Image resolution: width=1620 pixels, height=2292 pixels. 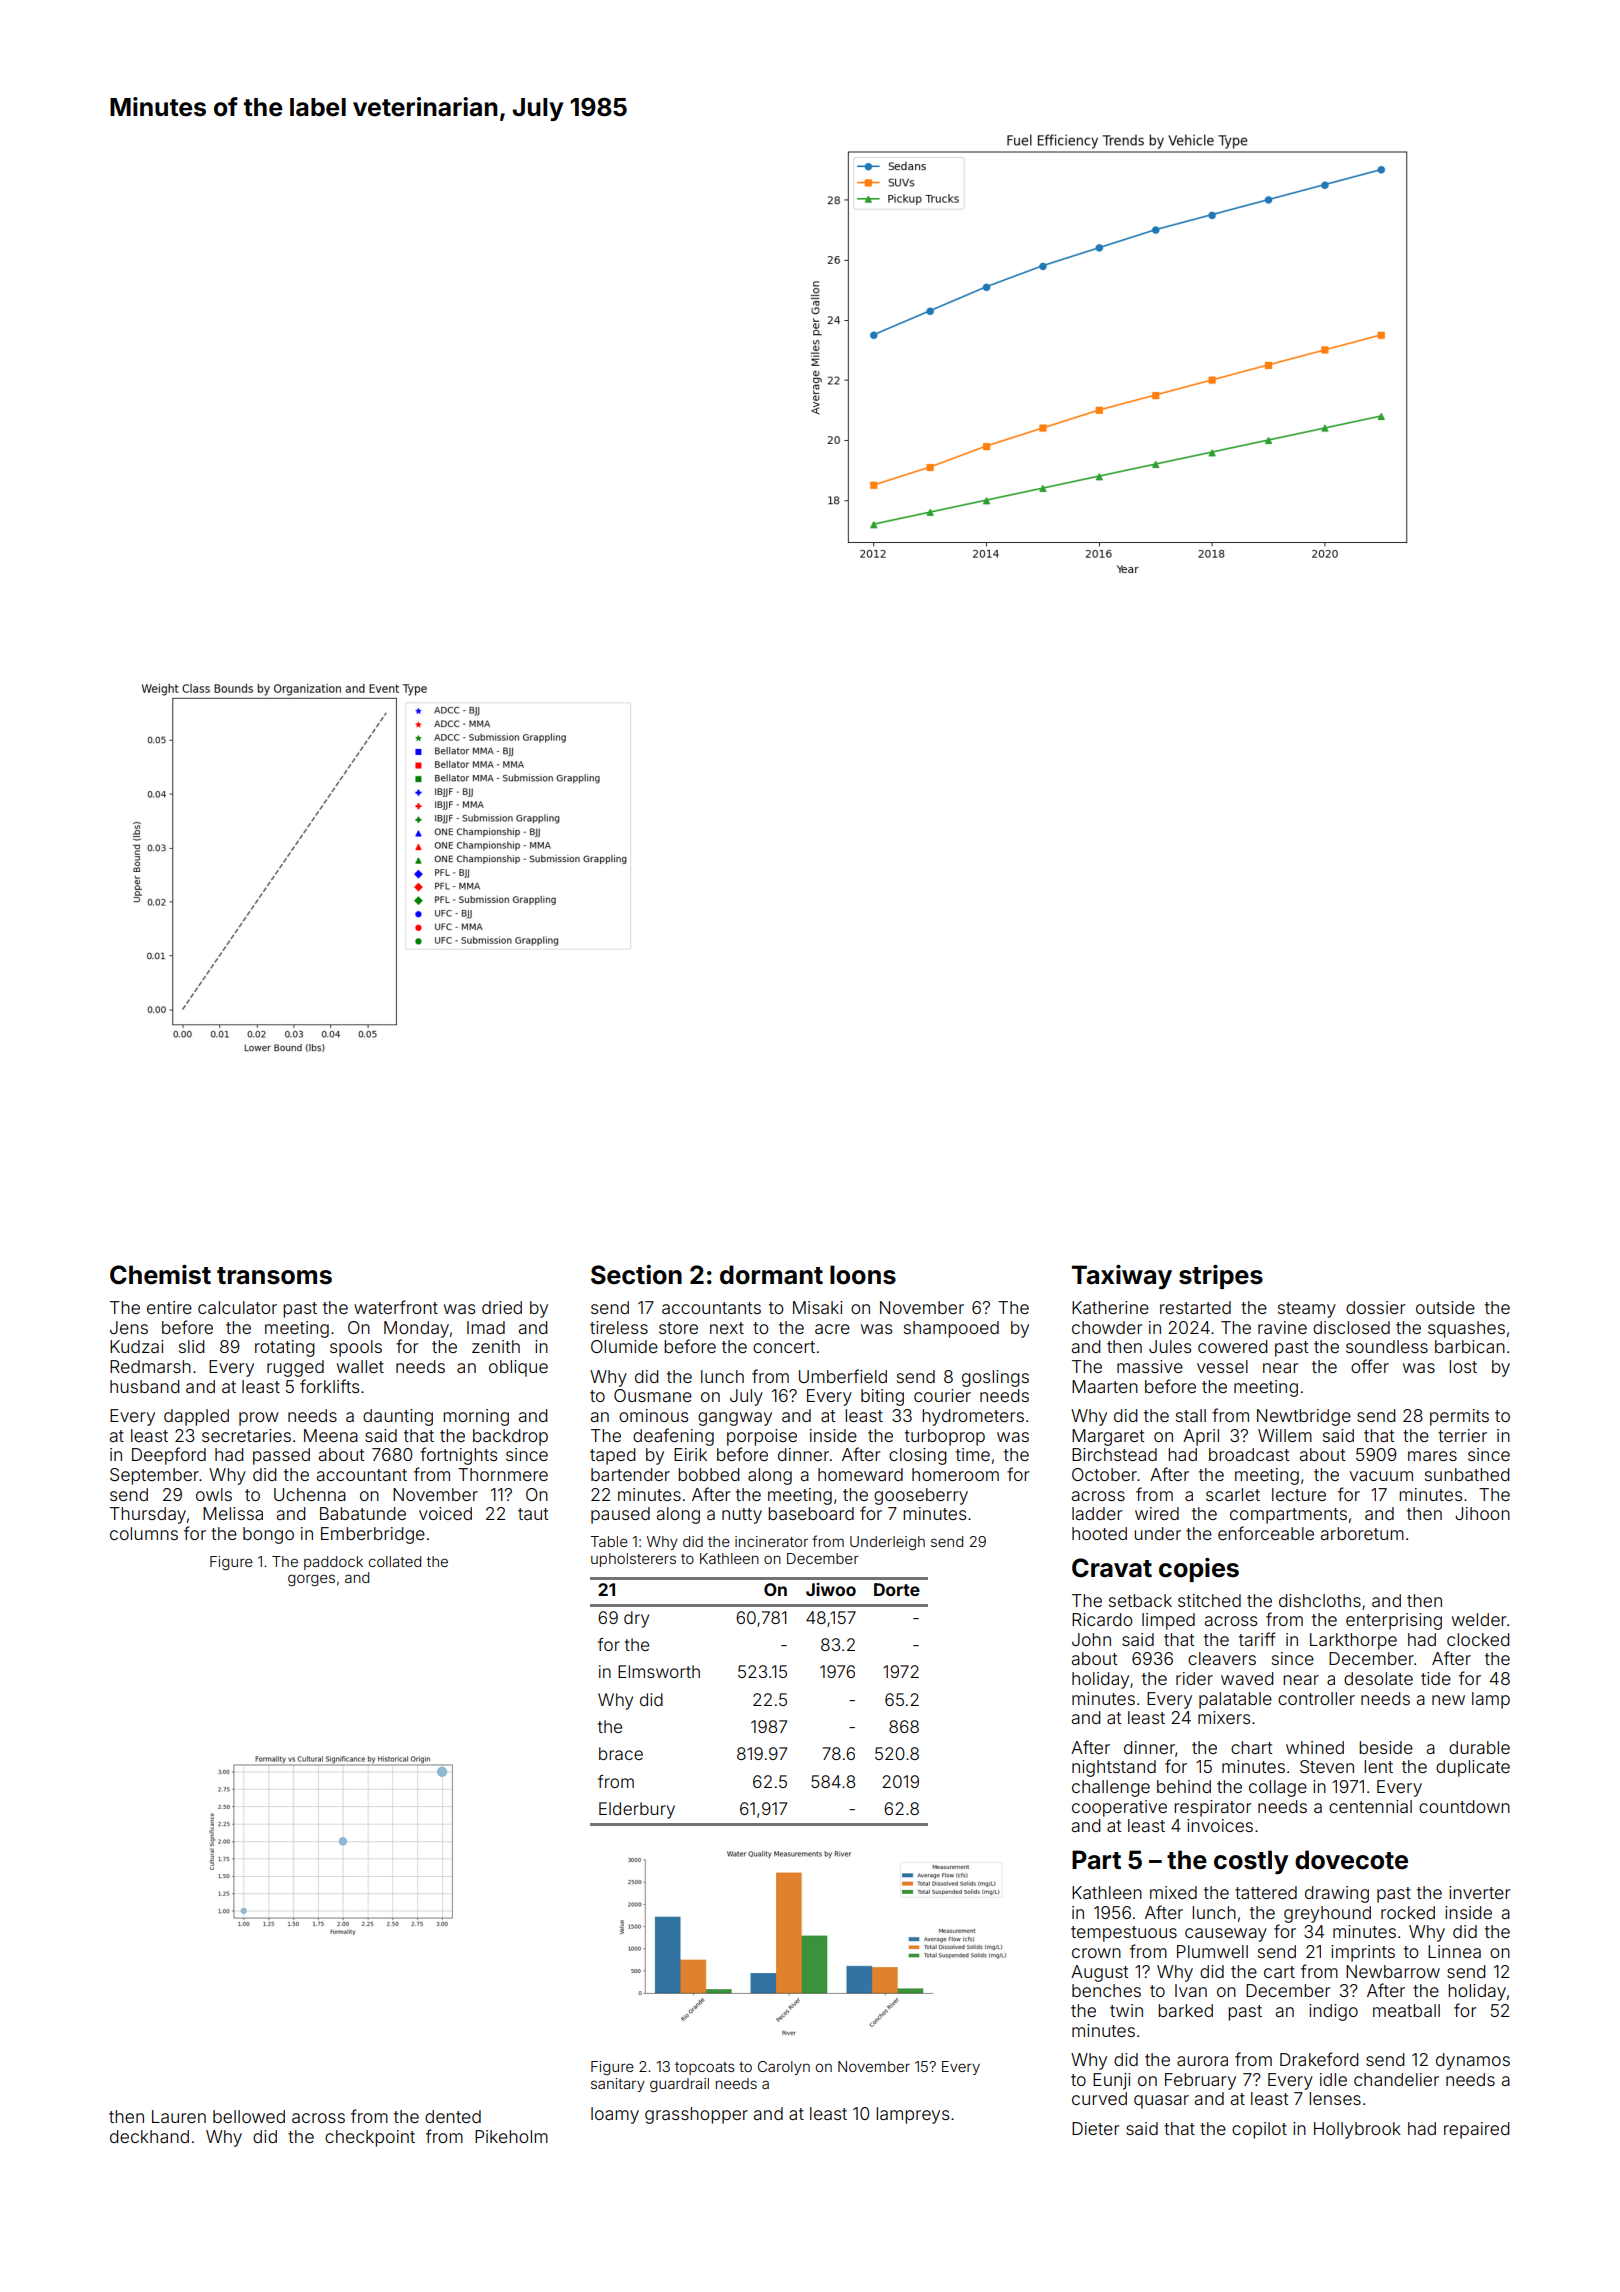 I want to click on copilot, so click(x=1259, y=2130).
